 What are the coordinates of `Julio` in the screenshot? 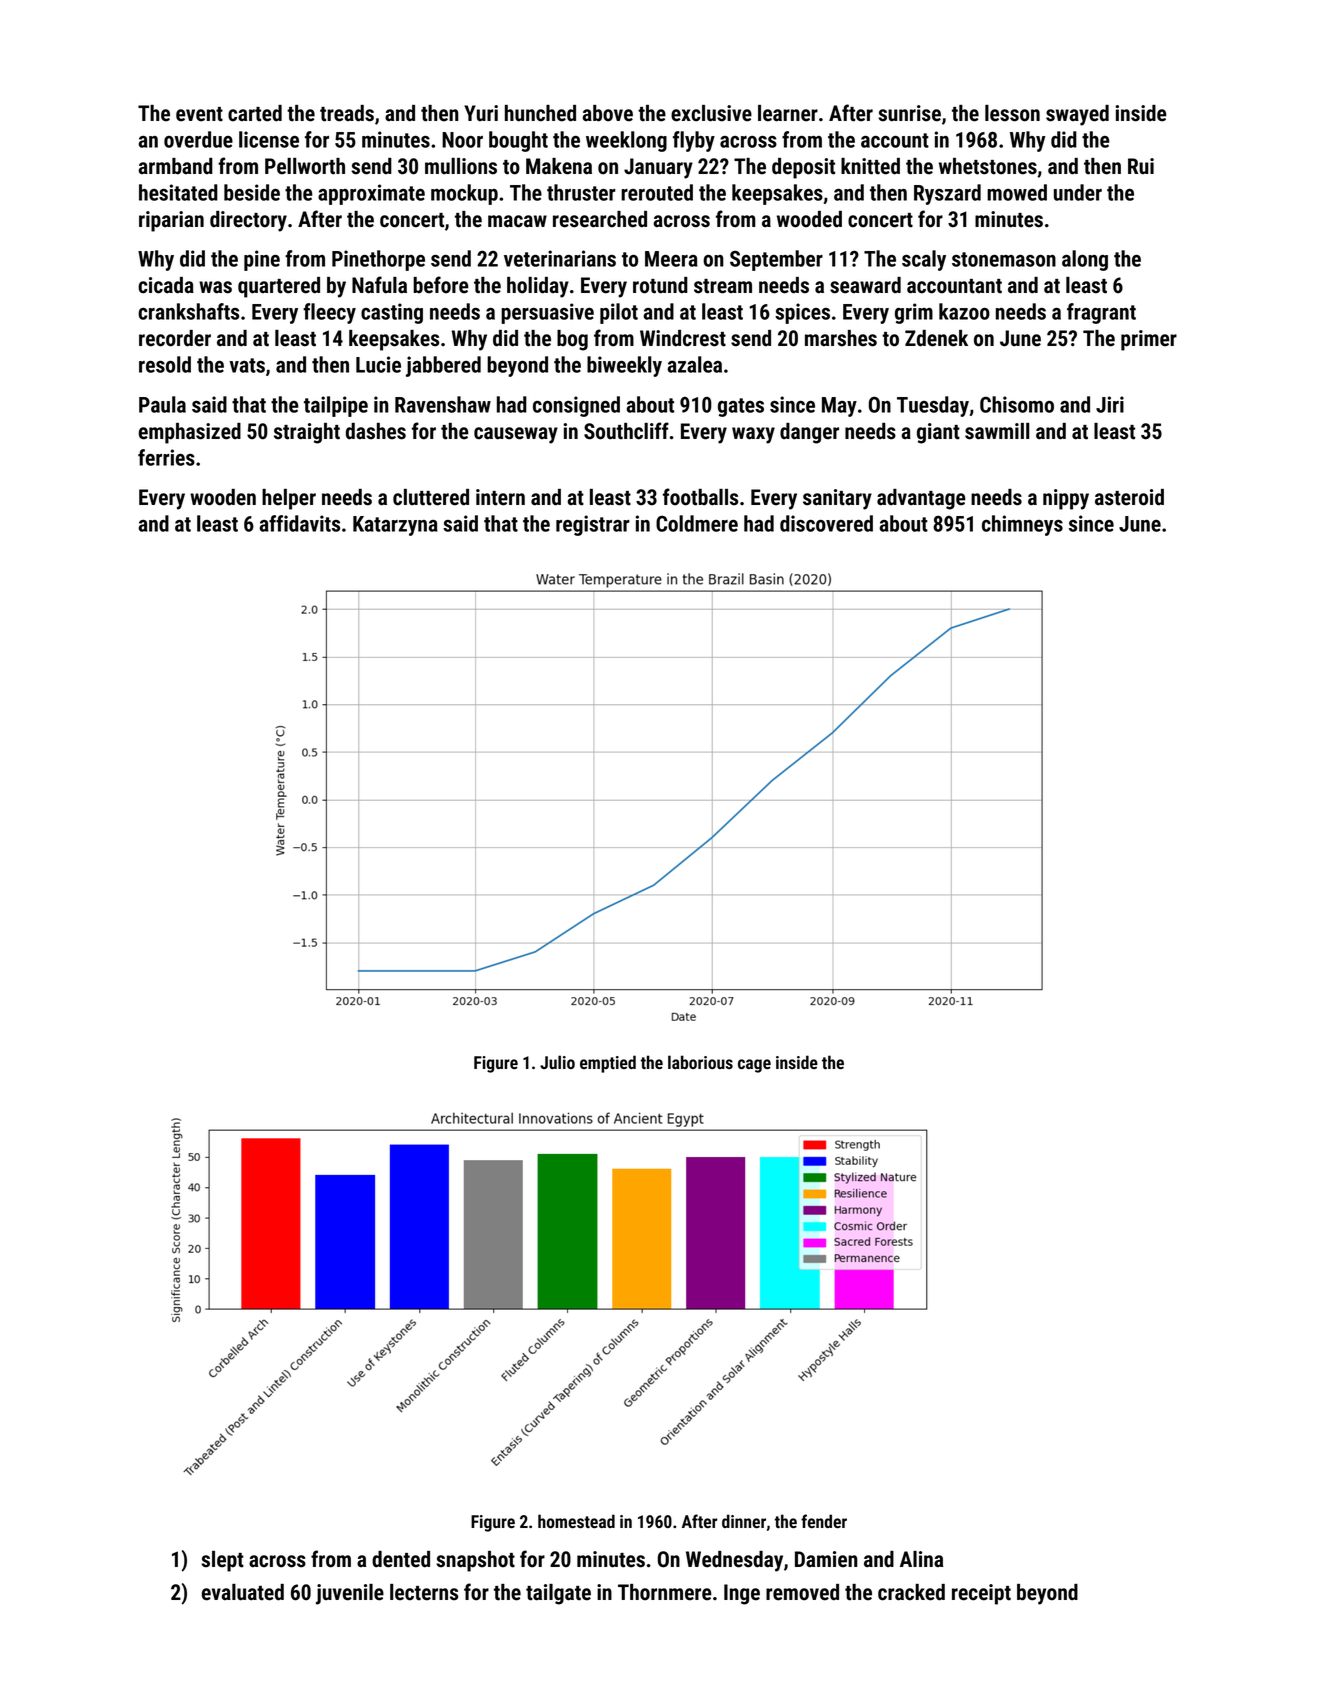 It's located at (557, 1062).
